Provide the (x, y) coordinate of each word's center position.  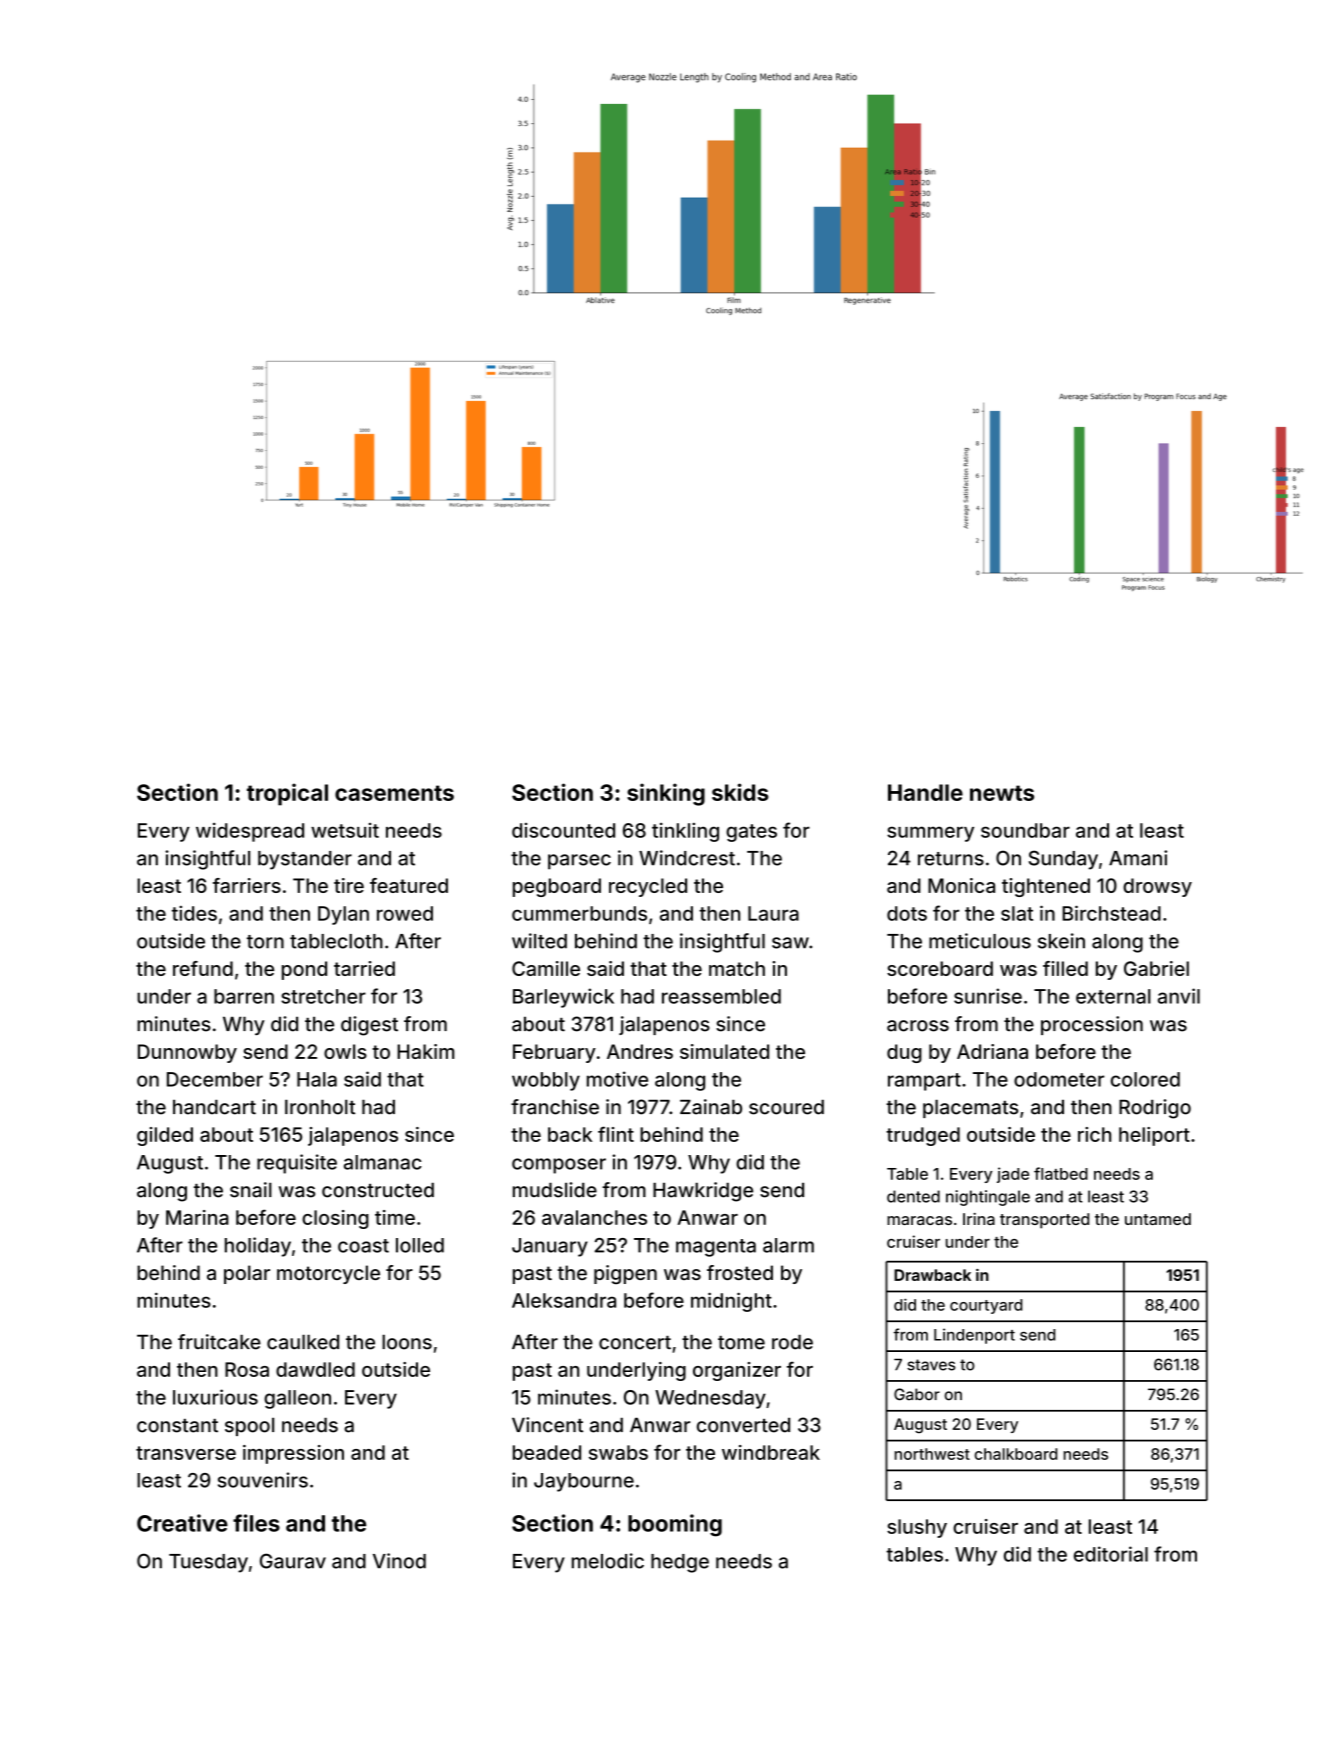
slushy (917, 1528)
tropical (287, 794)
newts (1002, 793)
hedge (680, 1563)
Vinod (399, 1561)
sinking (666, 794)
